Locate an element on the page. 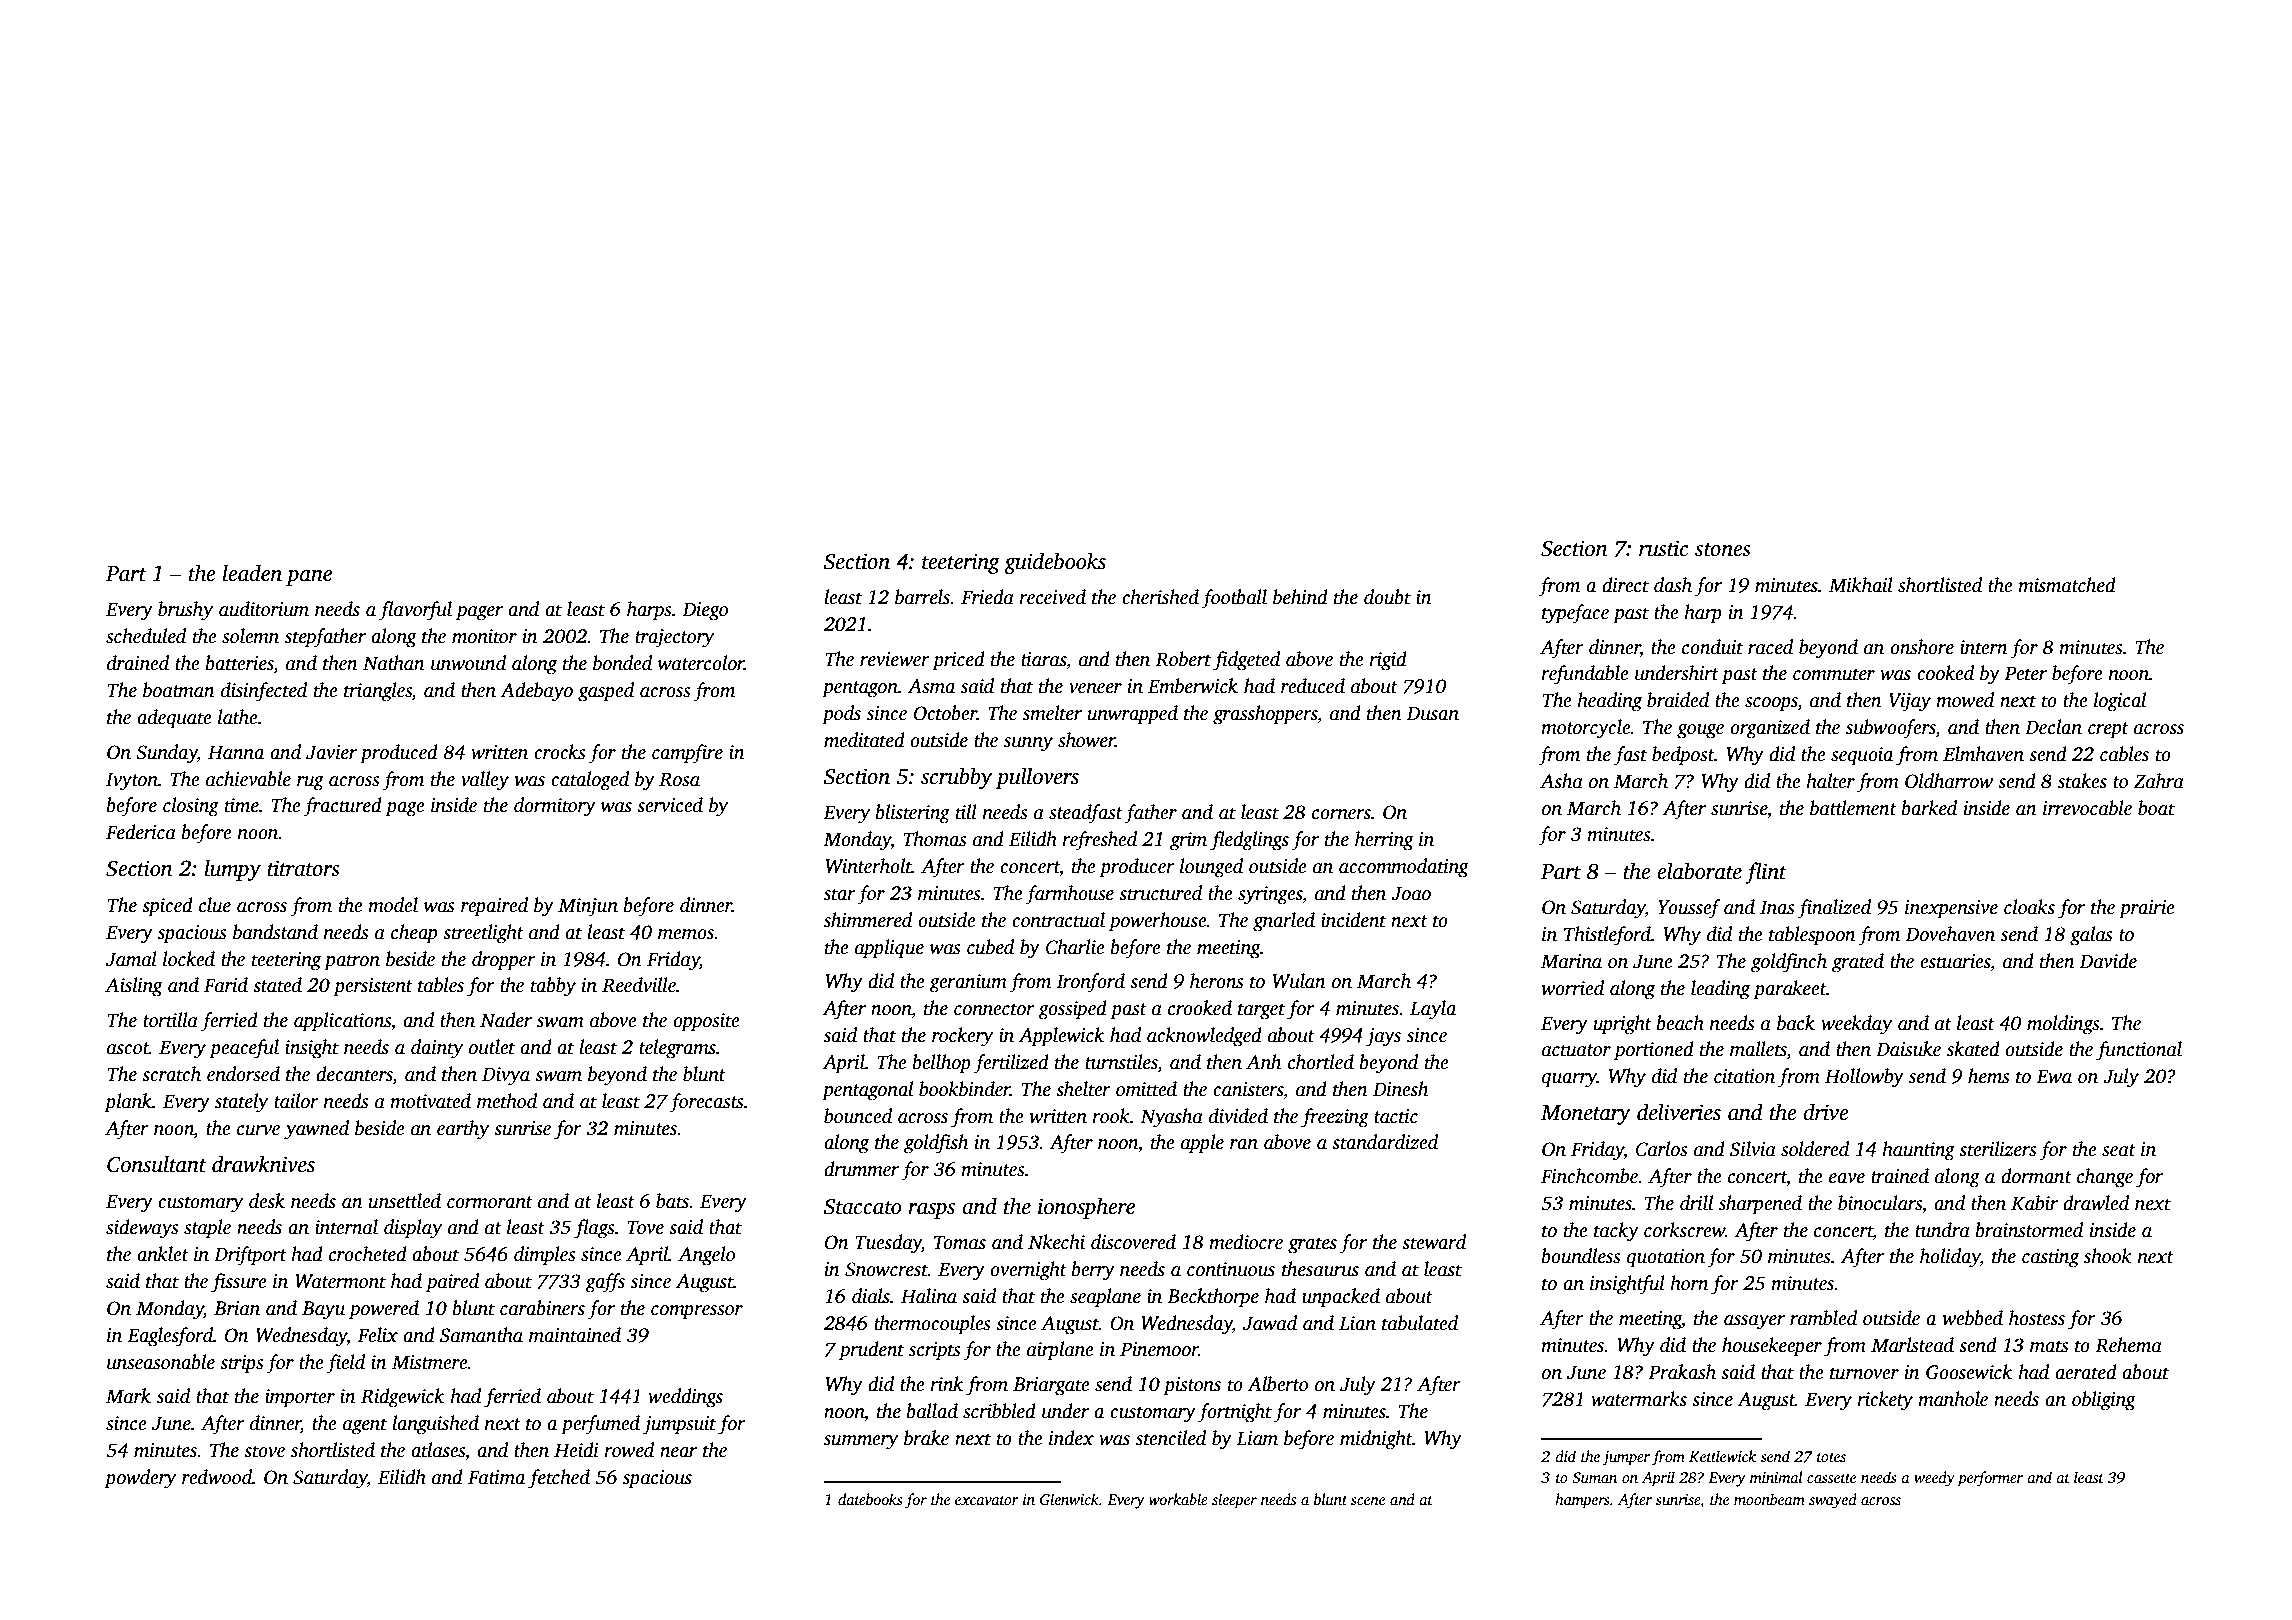 This document has height=1620, width=2292. cloaks is located at coordinates (2029, 907).
